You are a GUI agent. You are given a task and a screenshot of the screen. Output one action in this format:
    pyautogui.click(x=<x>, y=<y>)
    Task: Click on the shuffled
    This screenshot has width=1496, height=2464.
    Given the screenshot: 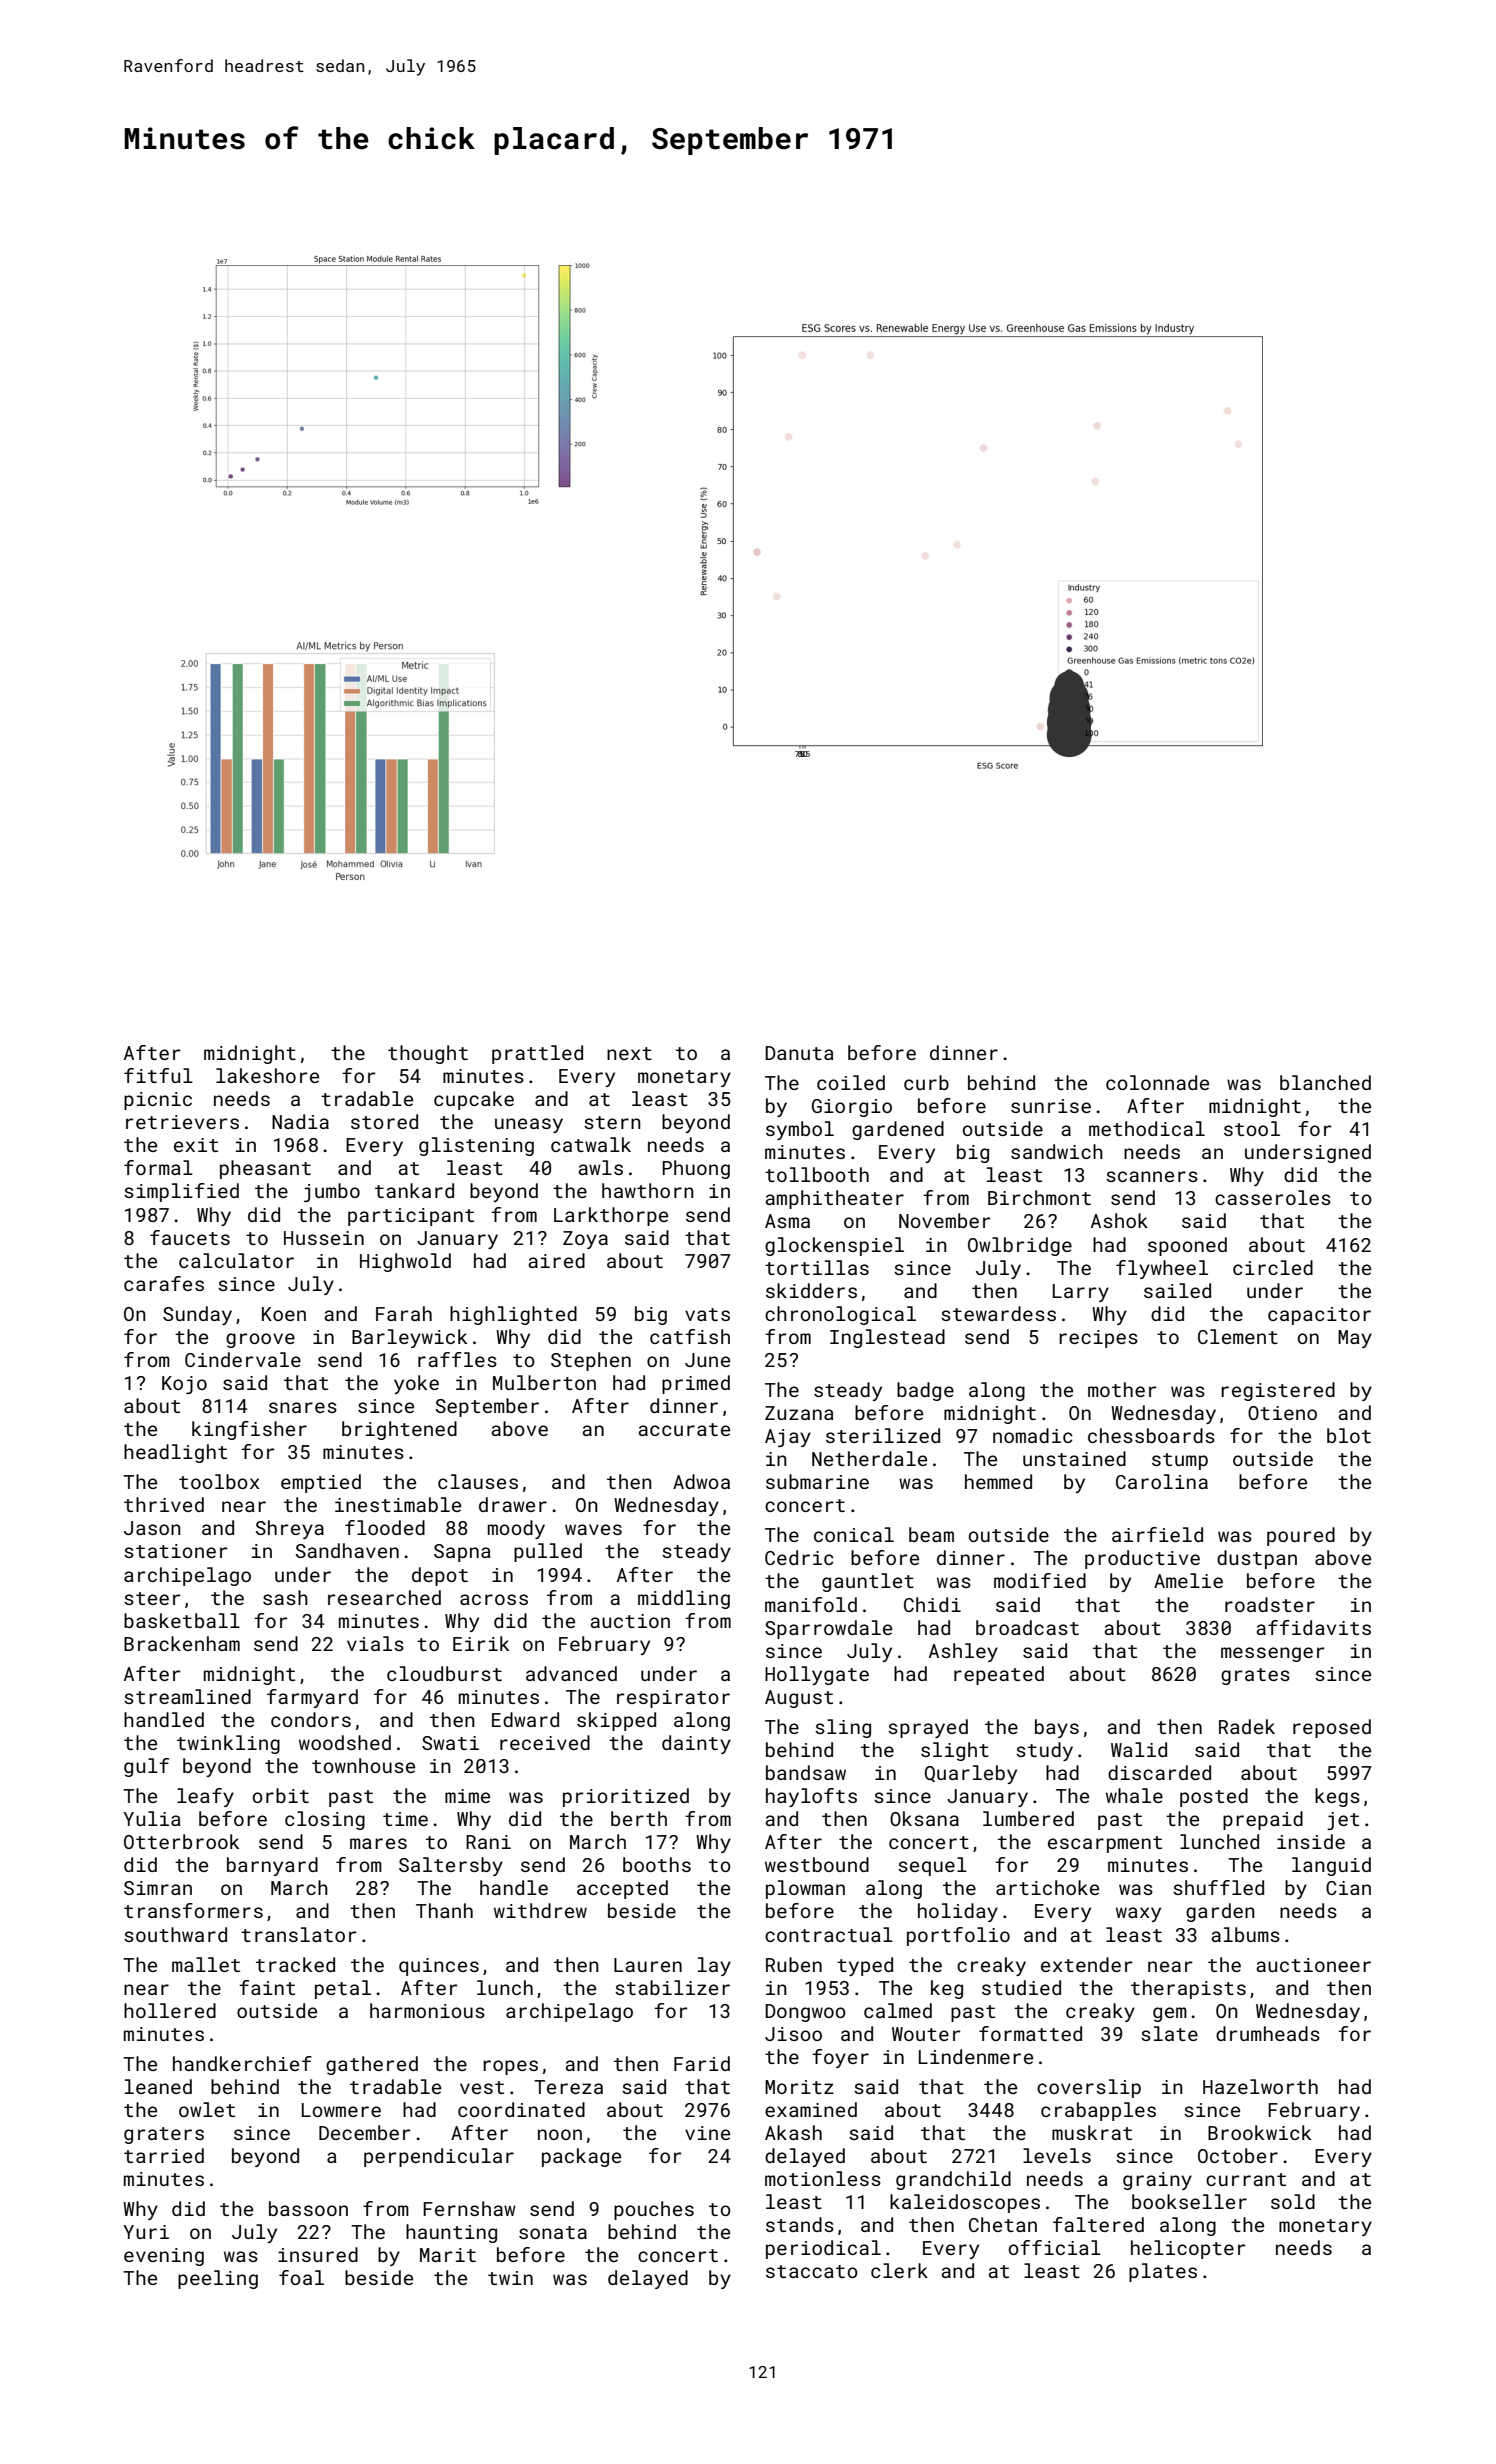 What is the action you would take?
    pyautogui.click(x=1218, y=1887)
